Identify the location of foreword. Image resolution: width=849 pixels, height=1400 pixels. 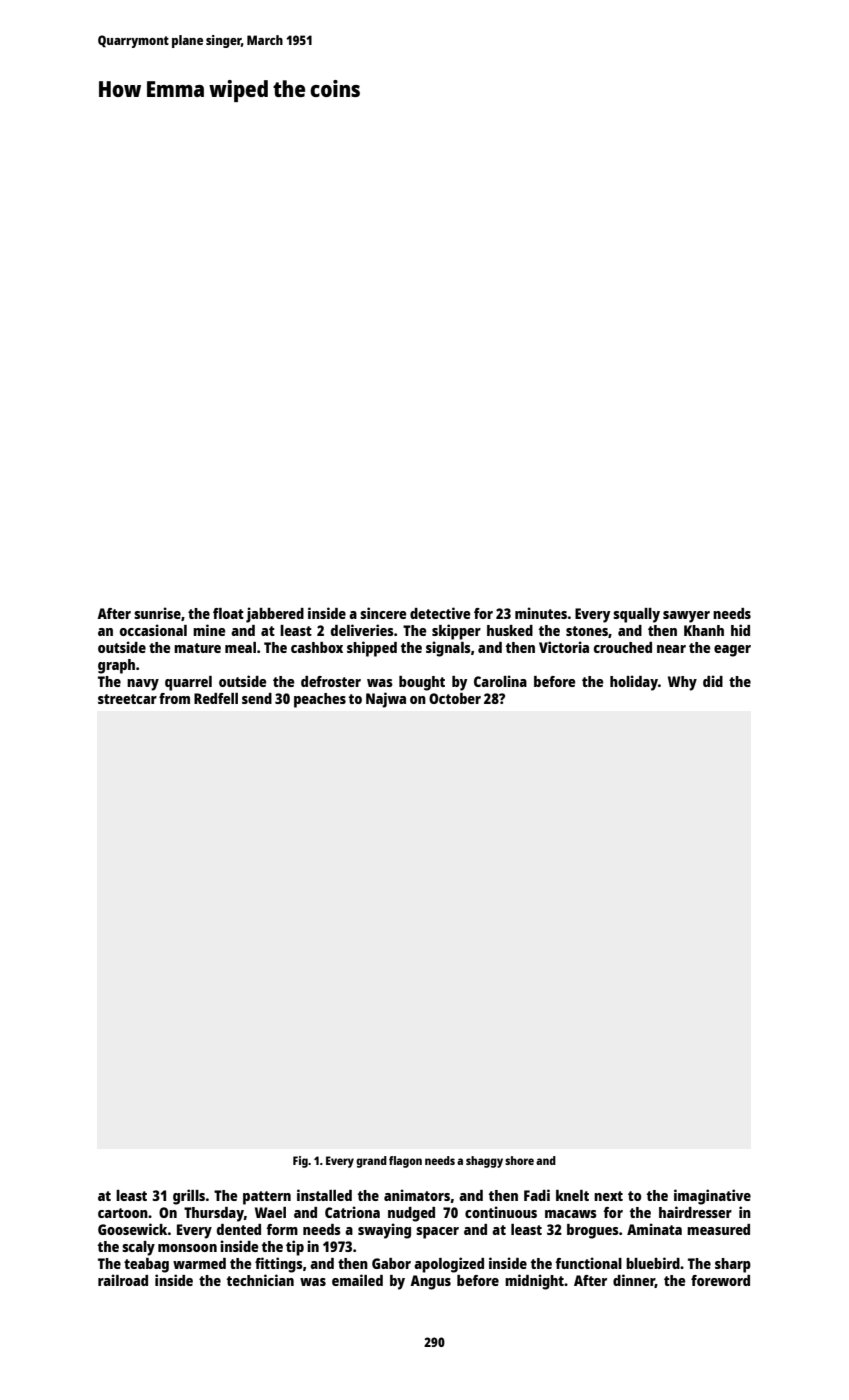
(720, 1280).
